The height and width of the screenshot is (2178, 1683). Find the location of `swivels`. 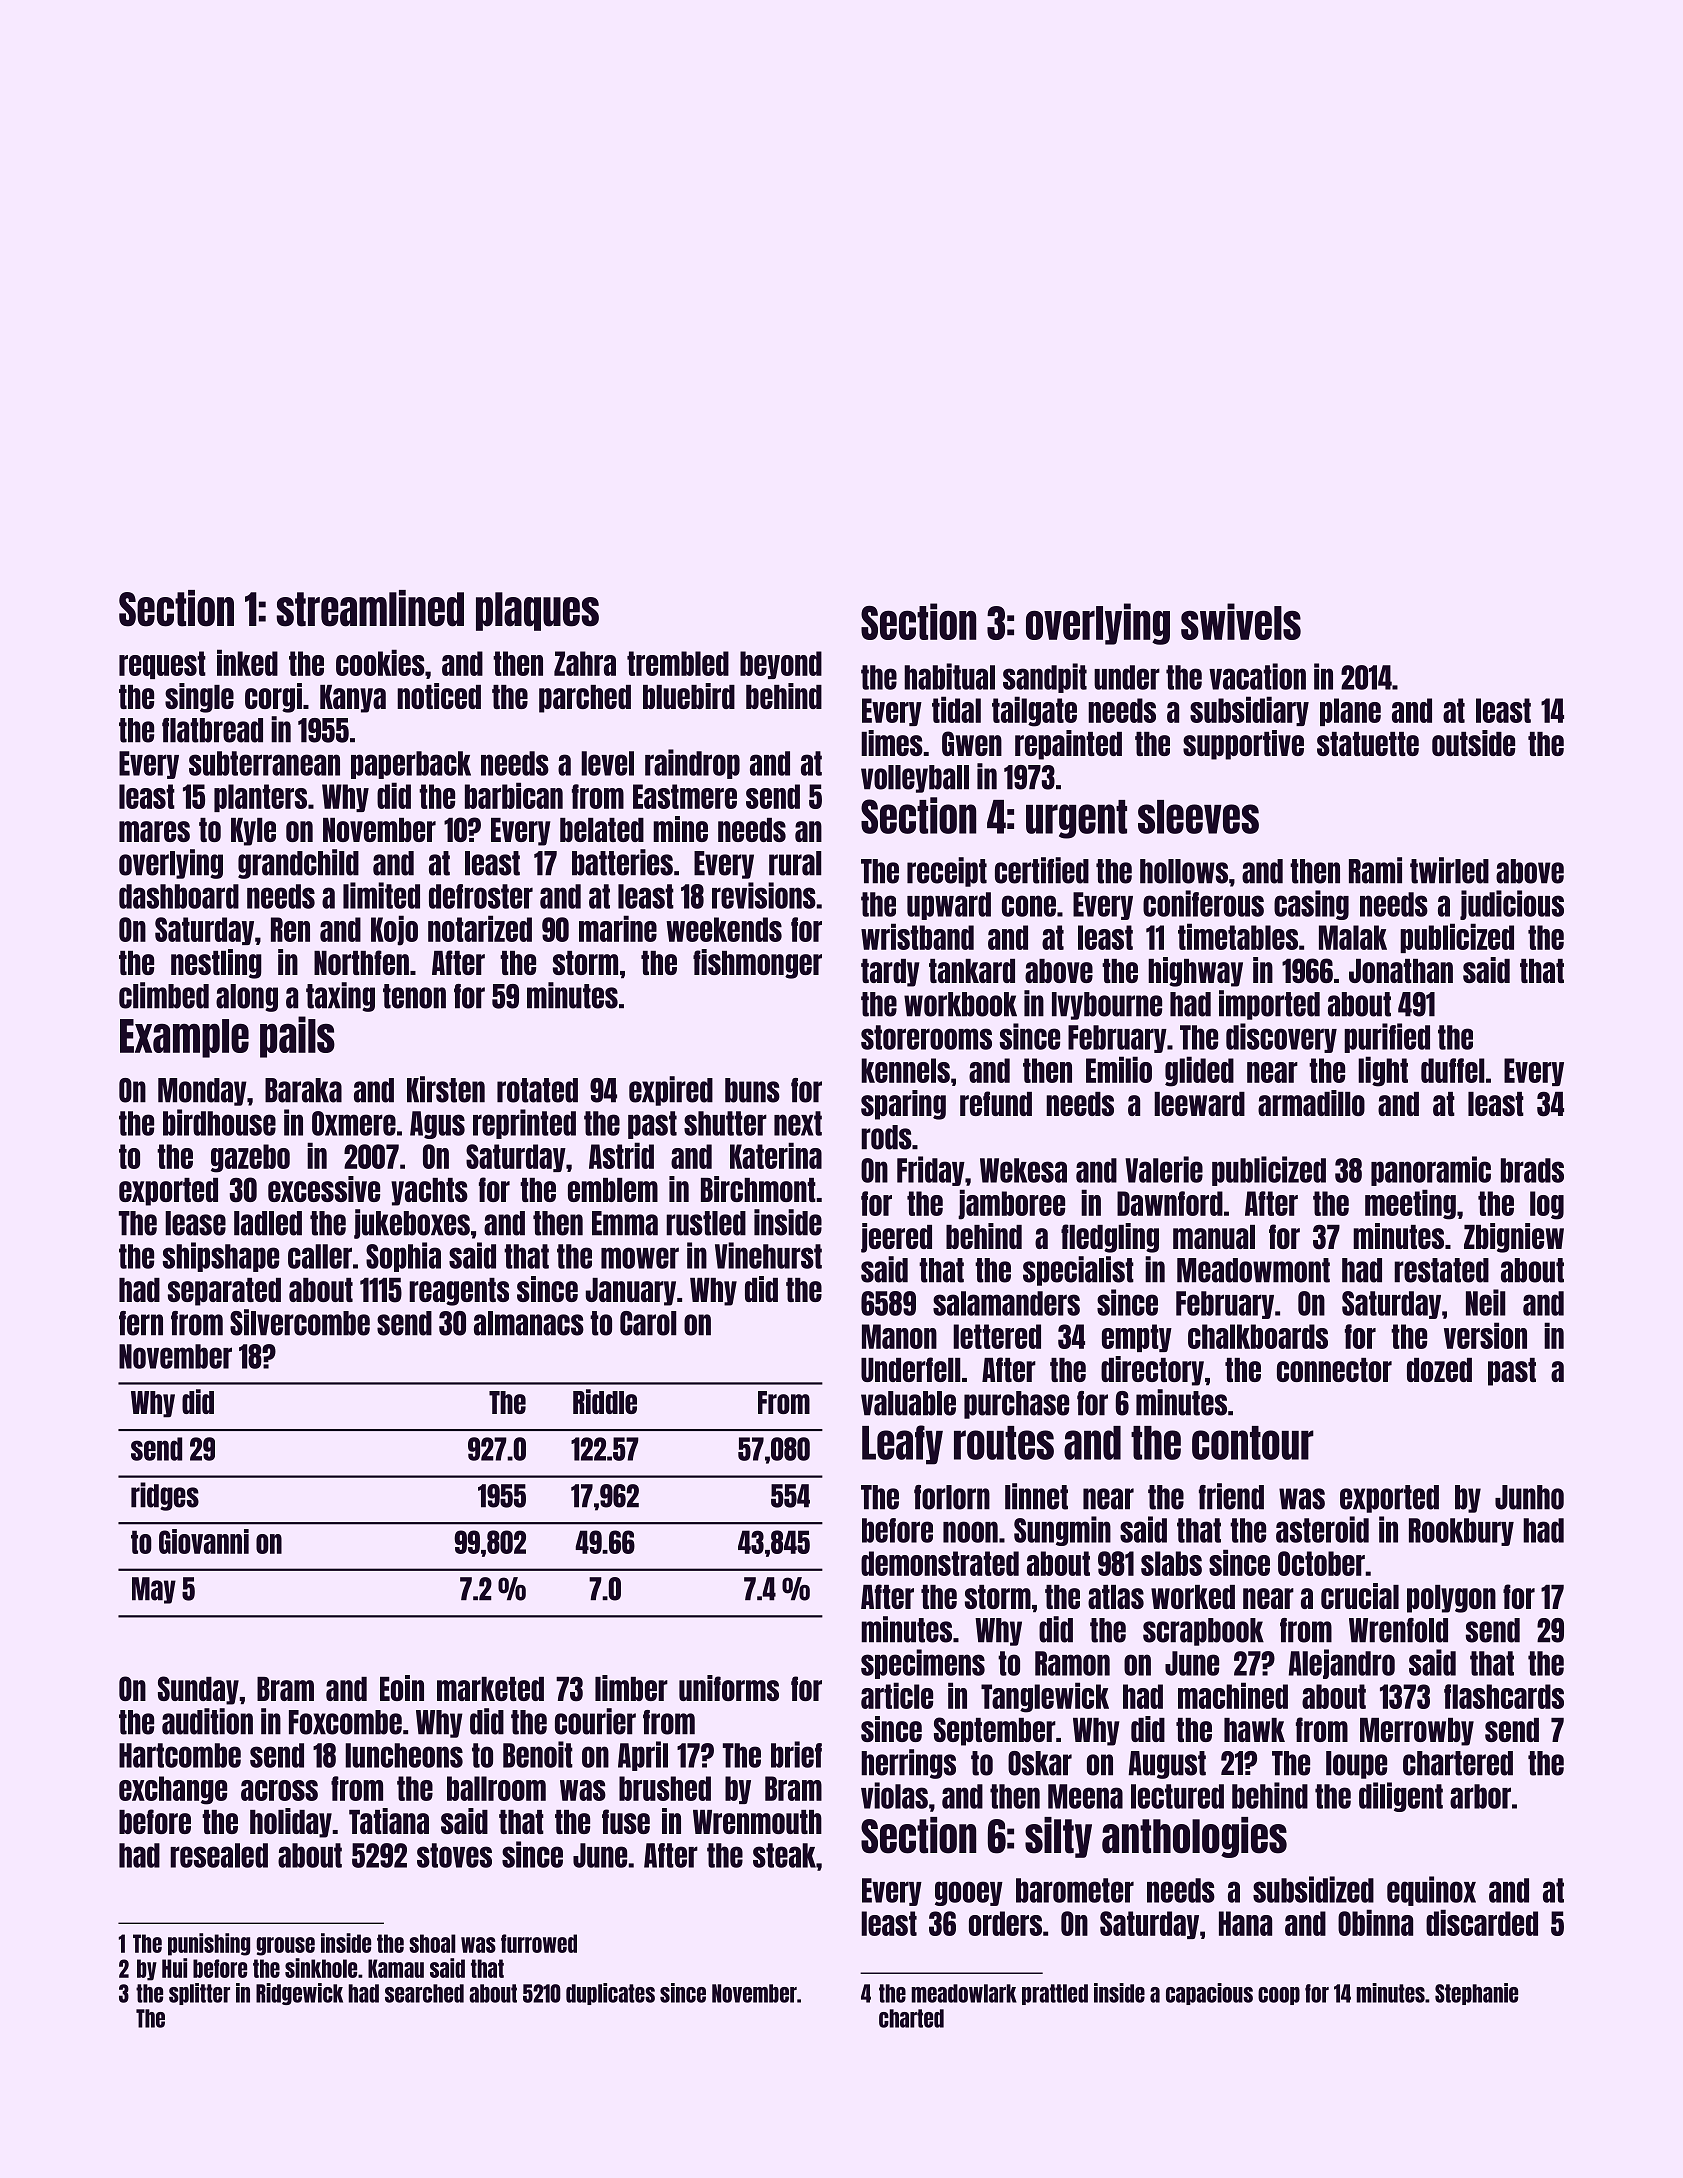

swivels is located at coordinates (1241, 621).
